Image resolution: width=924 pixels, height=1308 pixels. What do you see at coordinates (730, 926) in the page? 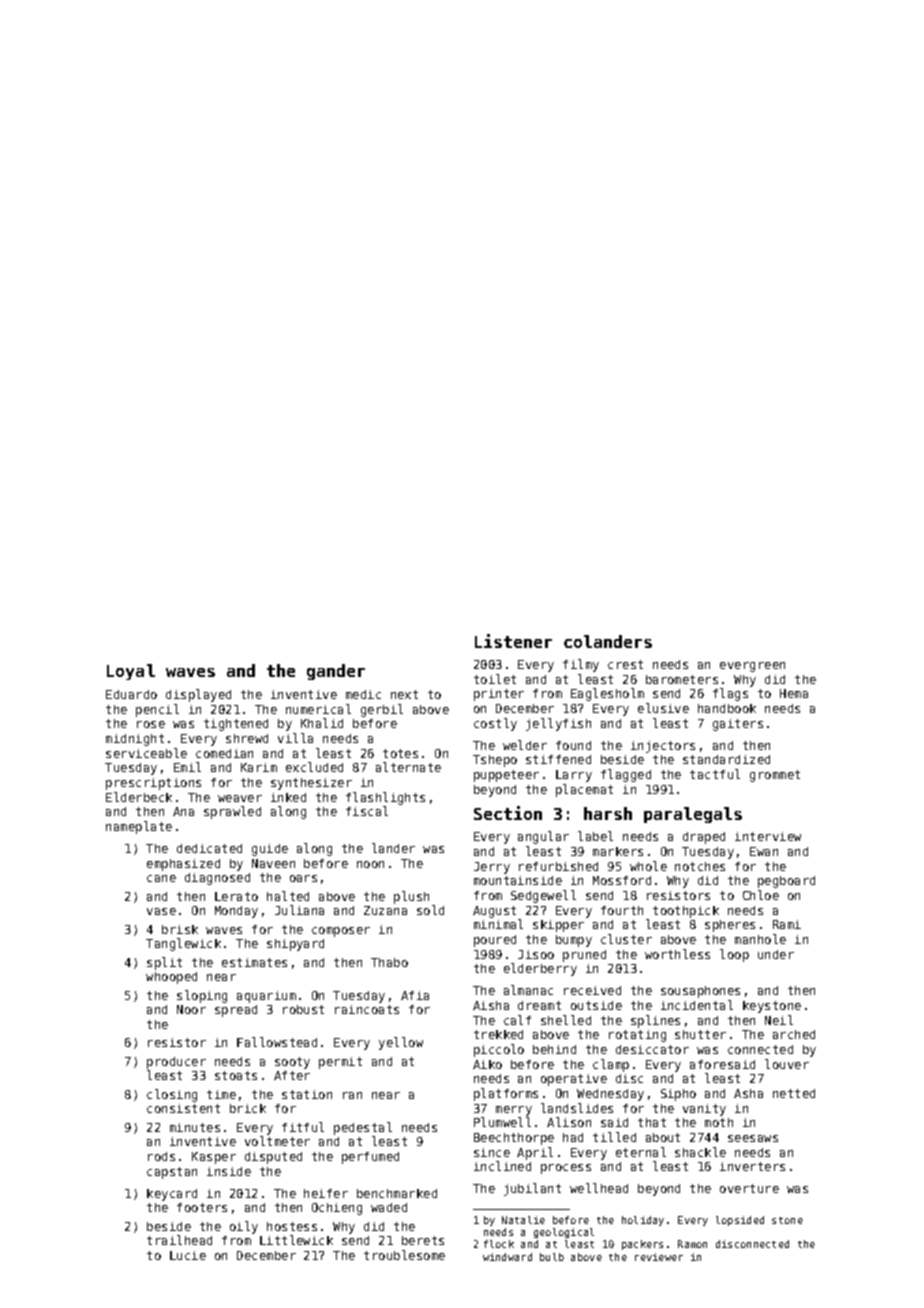
I see `spheres` at bounding box center [730, 926].
